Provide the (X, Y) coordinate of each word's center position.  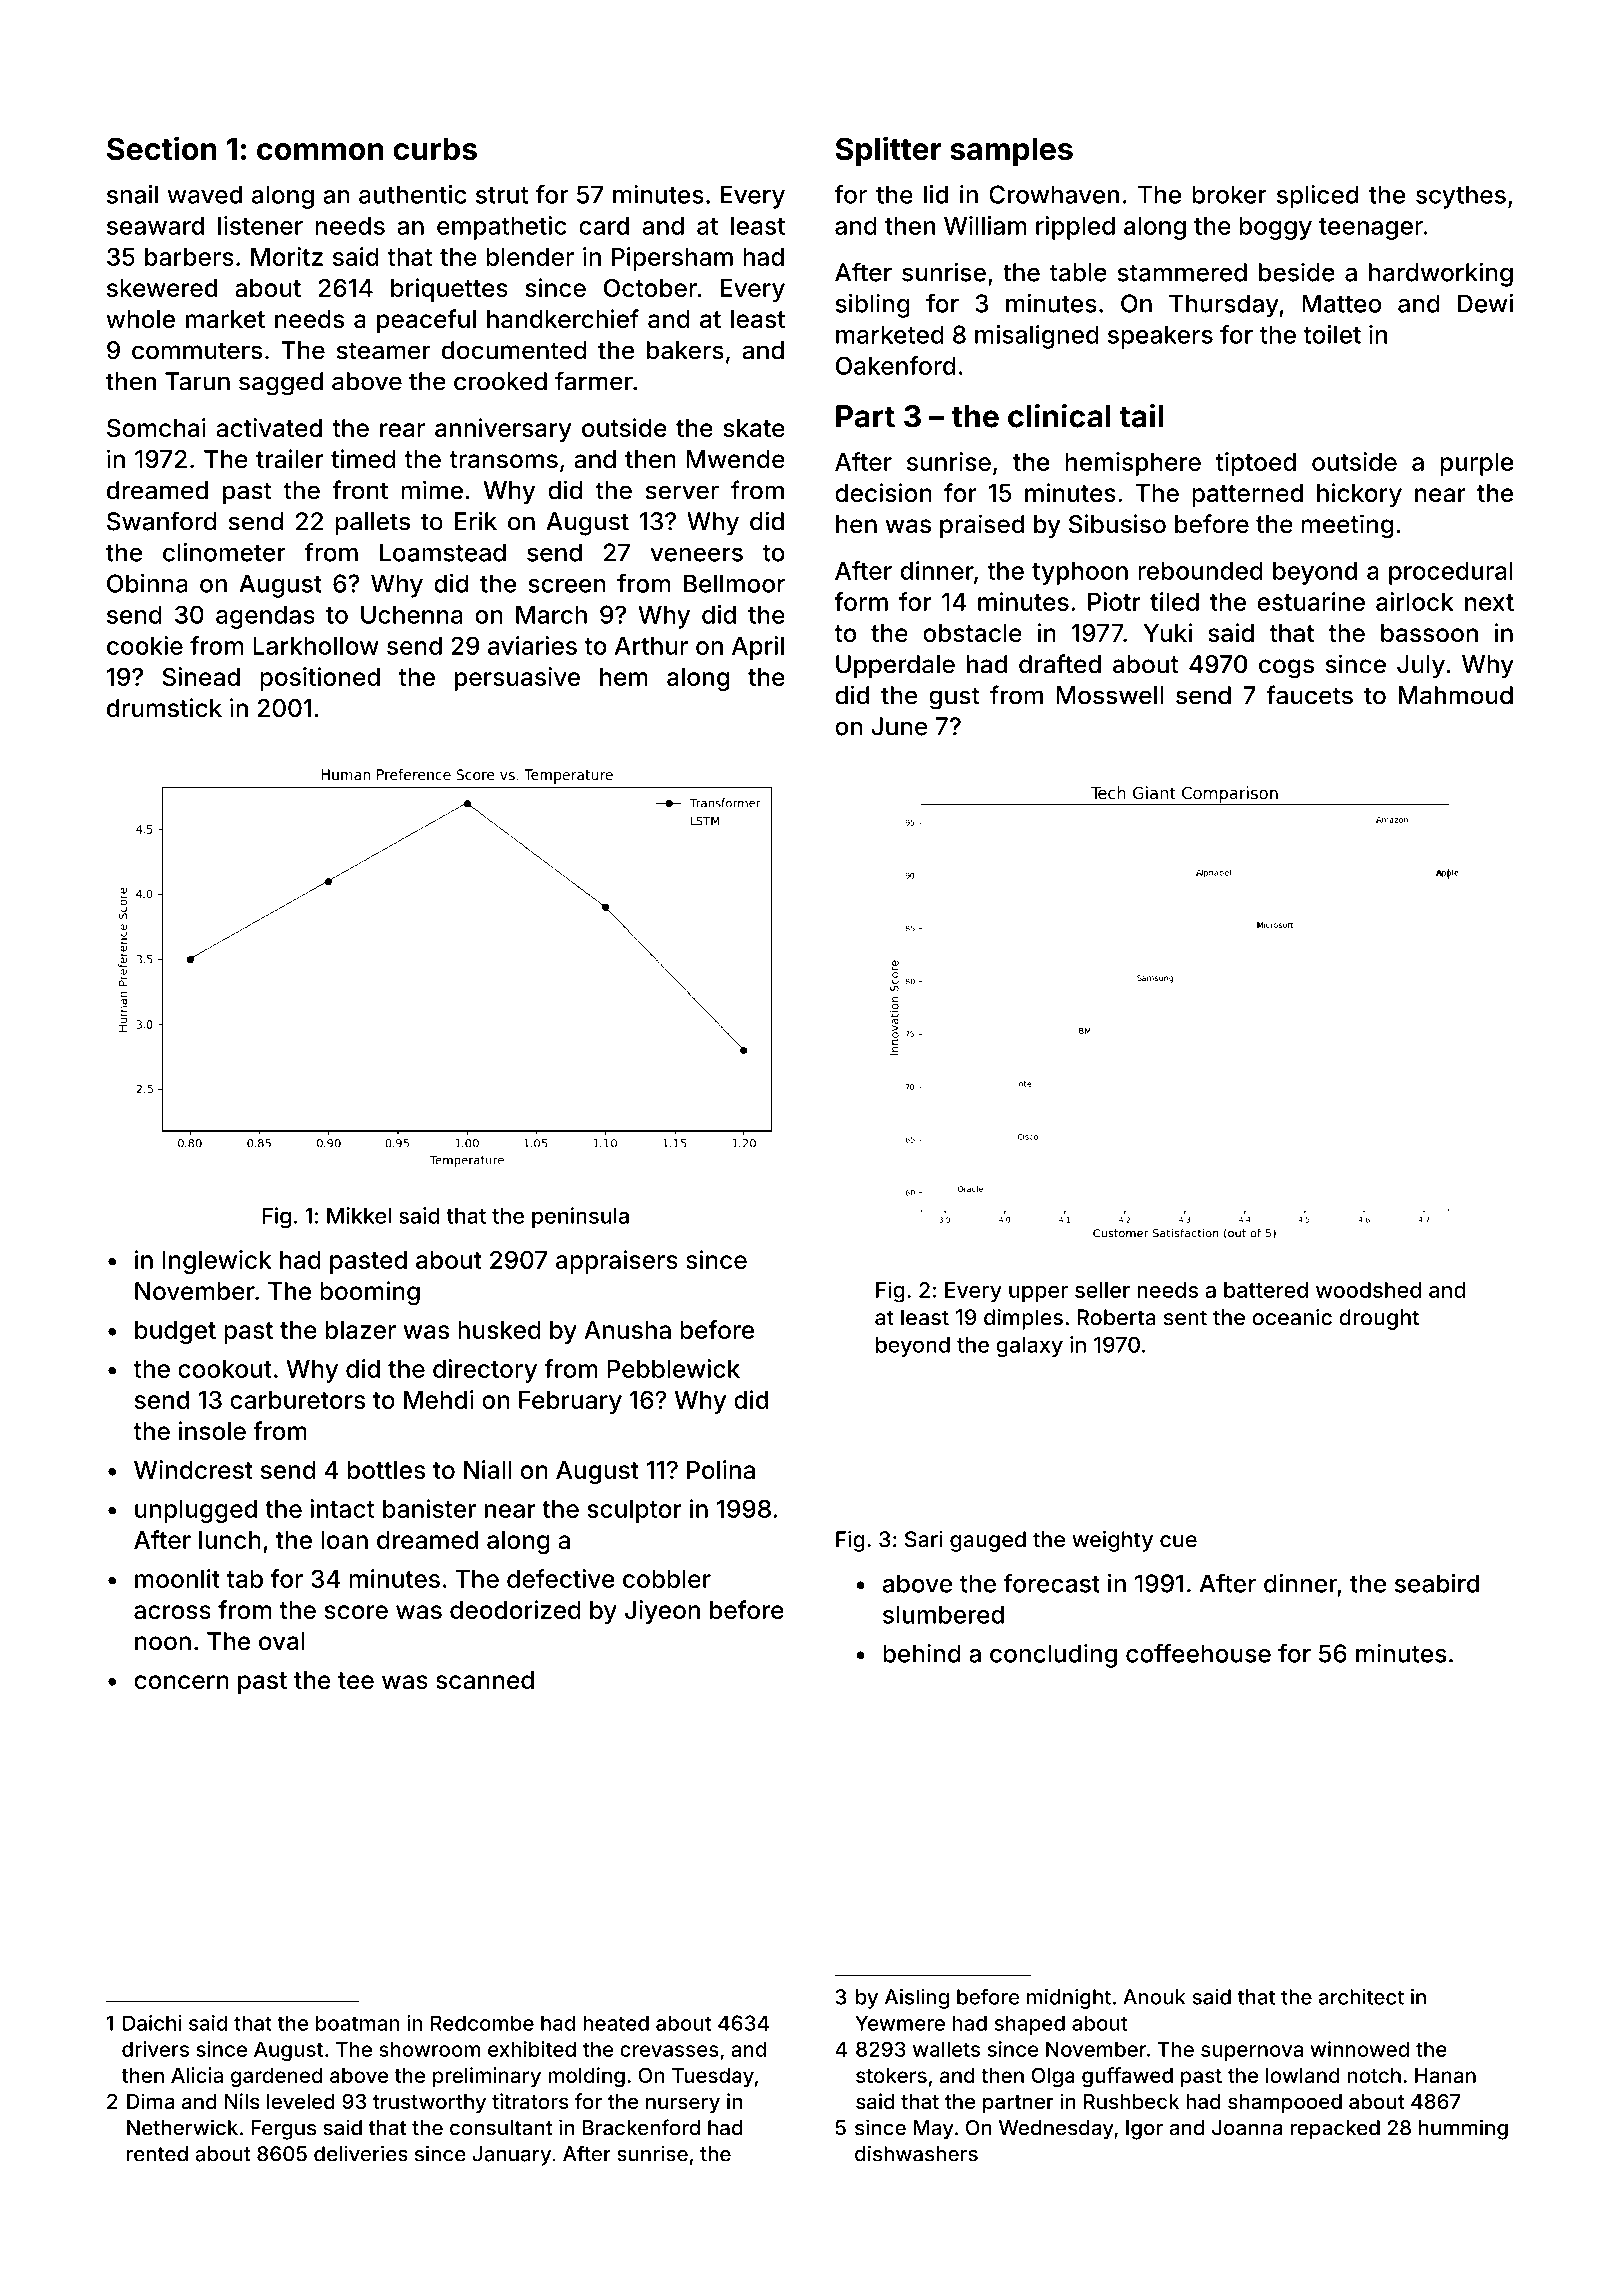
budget (175, 1332)
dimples (1023, 1319)
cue (1178, 1541)
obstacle (972, 633)
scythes (1461, 197)
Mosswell (1110, 695)
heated (616, 2023)
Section (162, 148)
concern (181, 1682)
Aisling (917, 1999)
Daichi (152, 2023)
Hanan (1445, 2075)
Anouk (1154, 1997)
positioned (320, 679)
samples (1011, 151)
